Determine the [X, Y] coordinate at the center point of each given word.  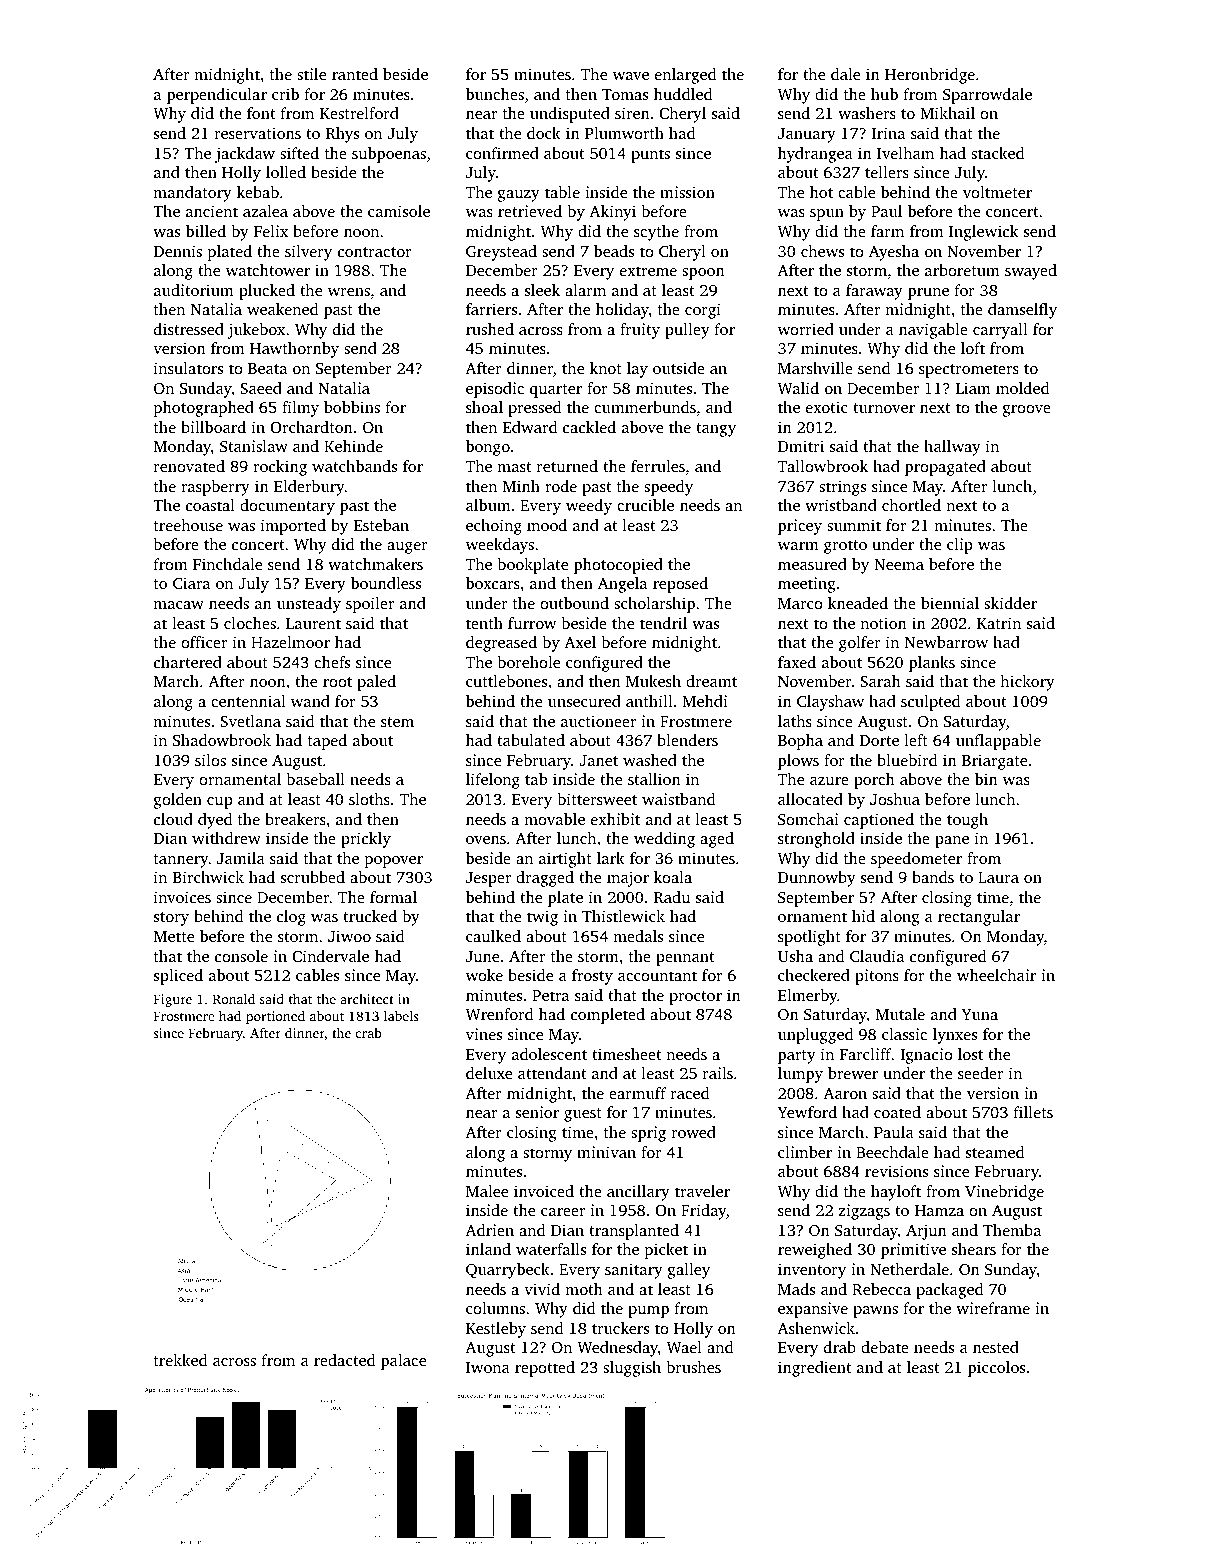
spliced [178, 977]
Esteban [381, 525]
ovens [486, 840]
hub [884, 94]
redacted [344, 1360]
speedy [668, 488]
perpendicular [217, 96]
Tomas [625, 94]
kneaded [858, 603]
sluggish [632, 1369]
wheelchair [996, 975]
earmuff [638, 1093]
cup [220, 803]
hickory [1027, 683]
